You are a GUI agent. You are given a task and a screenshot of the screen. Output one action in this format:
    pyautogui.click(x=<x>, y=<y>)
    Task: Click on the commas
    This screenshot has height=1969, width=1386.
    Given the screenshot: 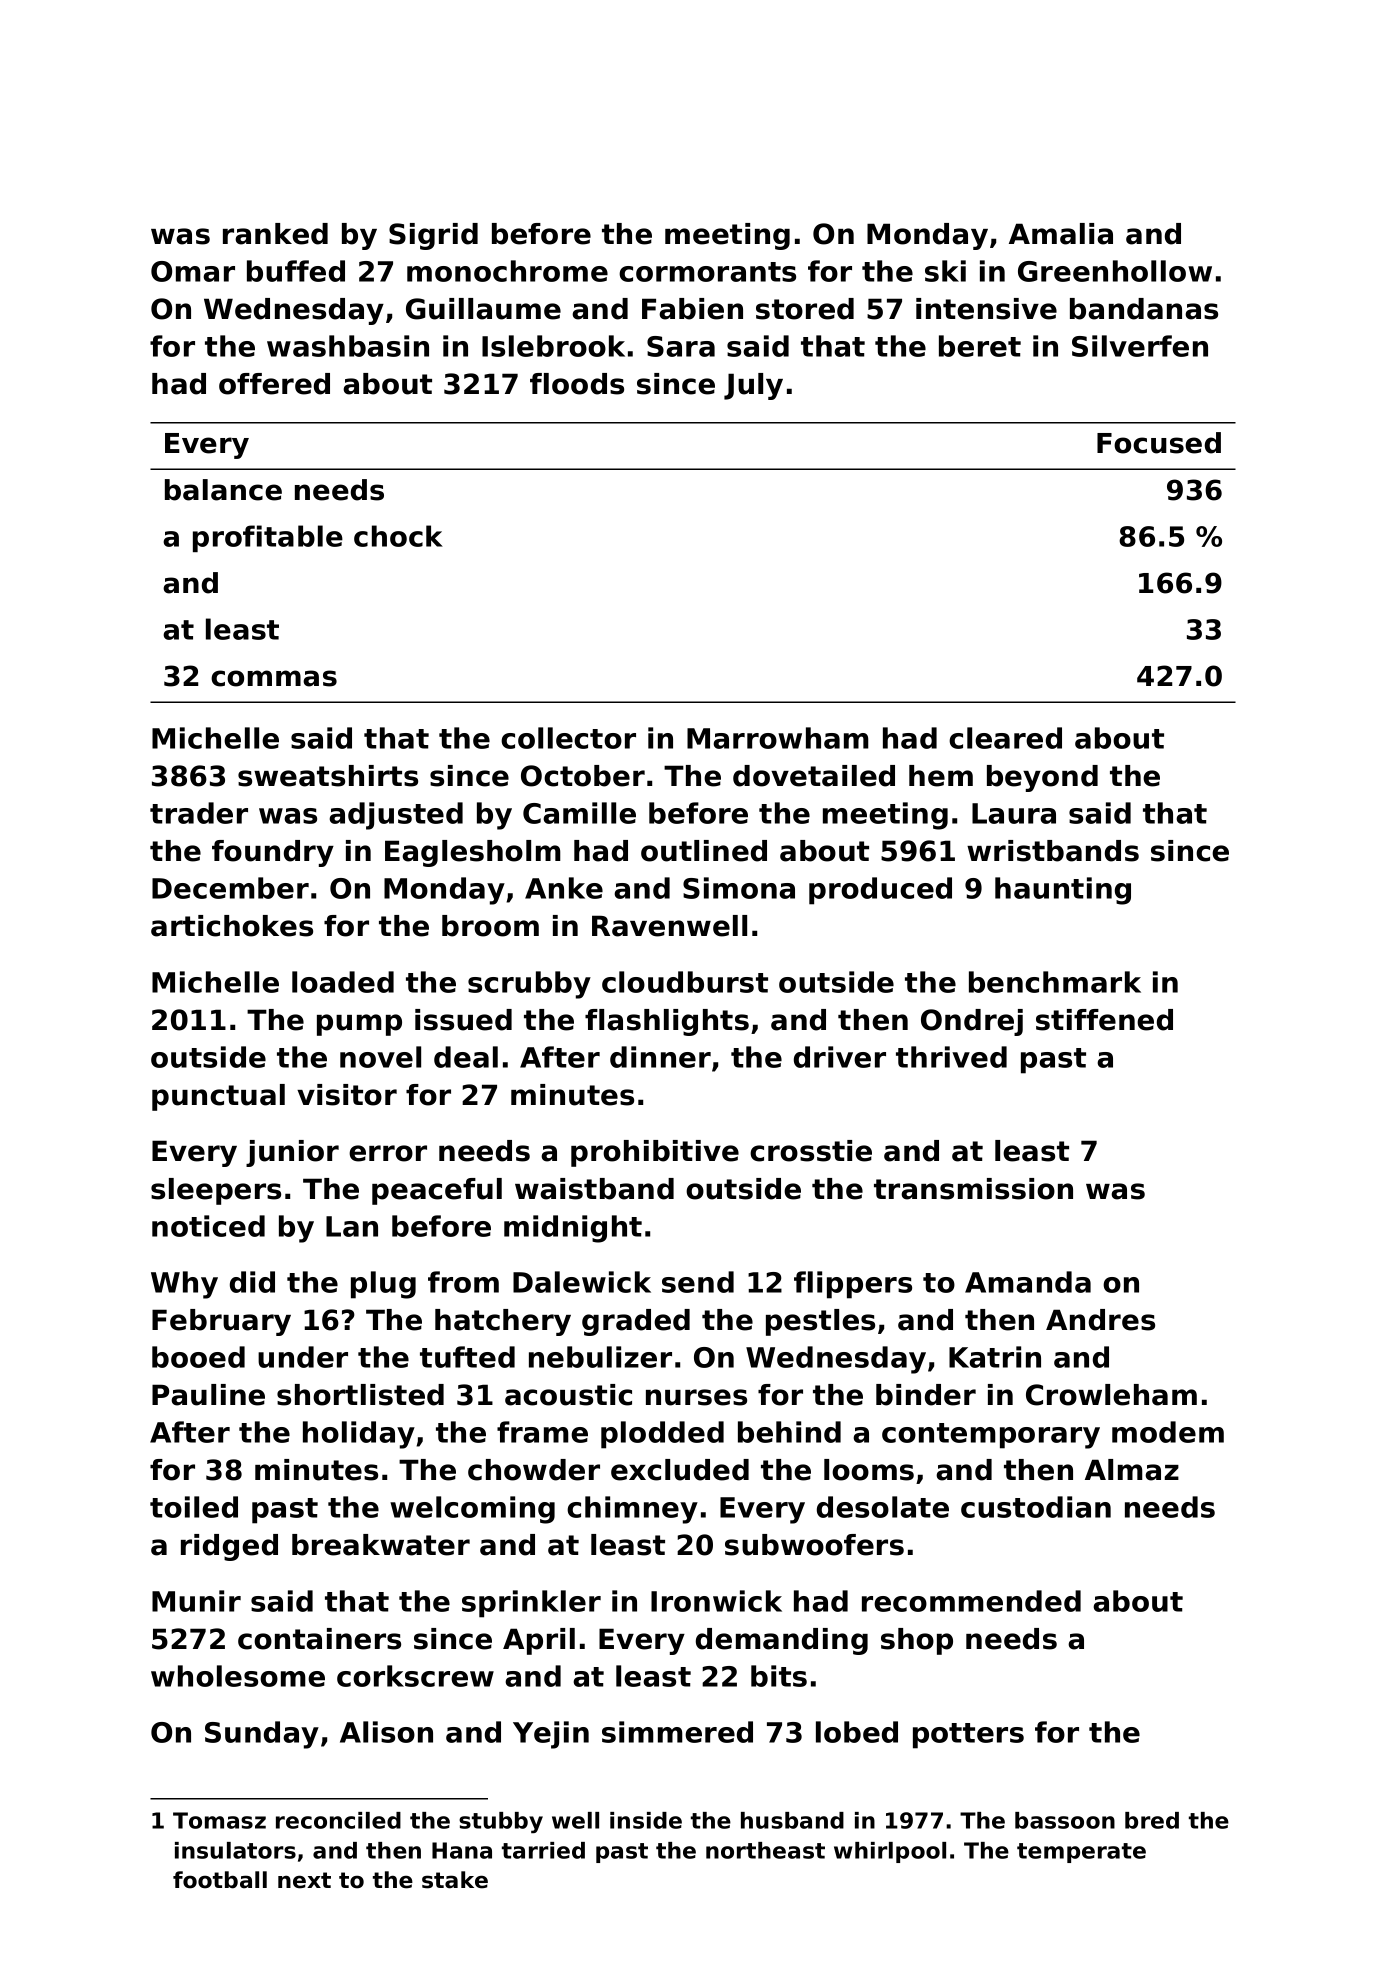 What is the action you would take?
    pyautogui.click(x=274, y=678)
